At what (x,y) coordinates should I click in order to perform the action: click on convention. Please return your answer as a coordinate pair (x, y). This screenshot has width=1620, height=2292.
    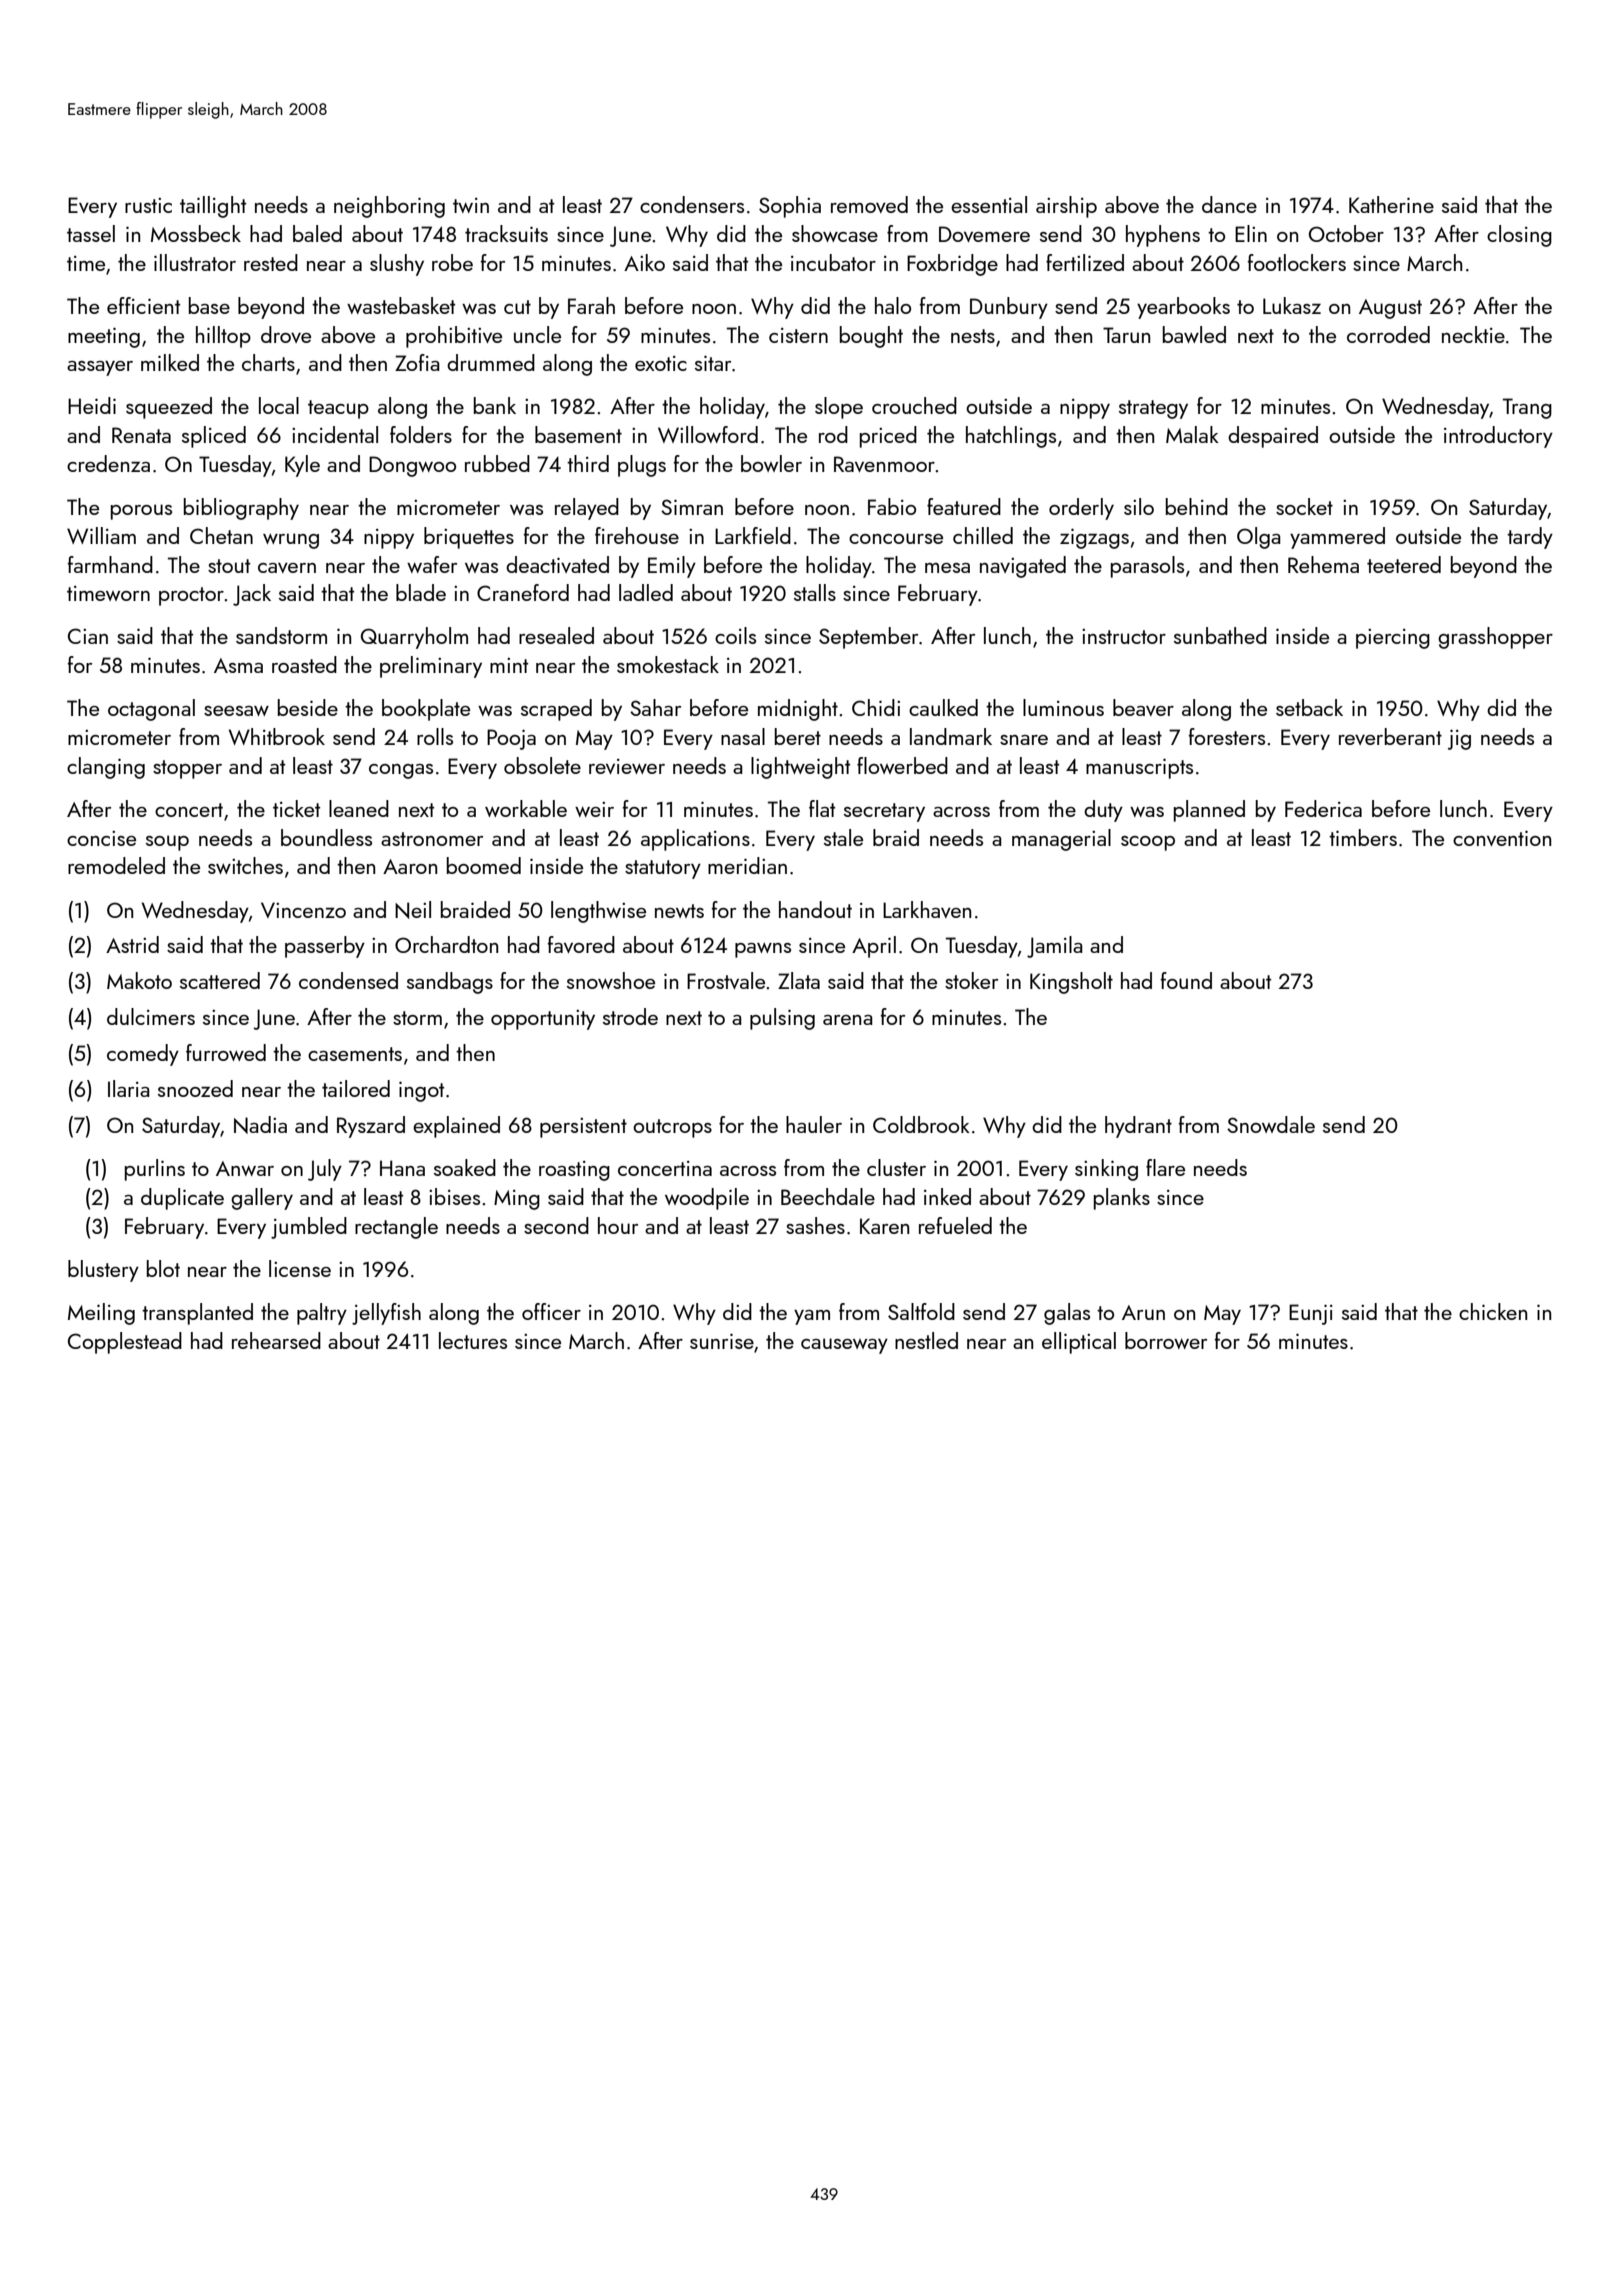
    Looking at the image, I should click on (1502, 838).
